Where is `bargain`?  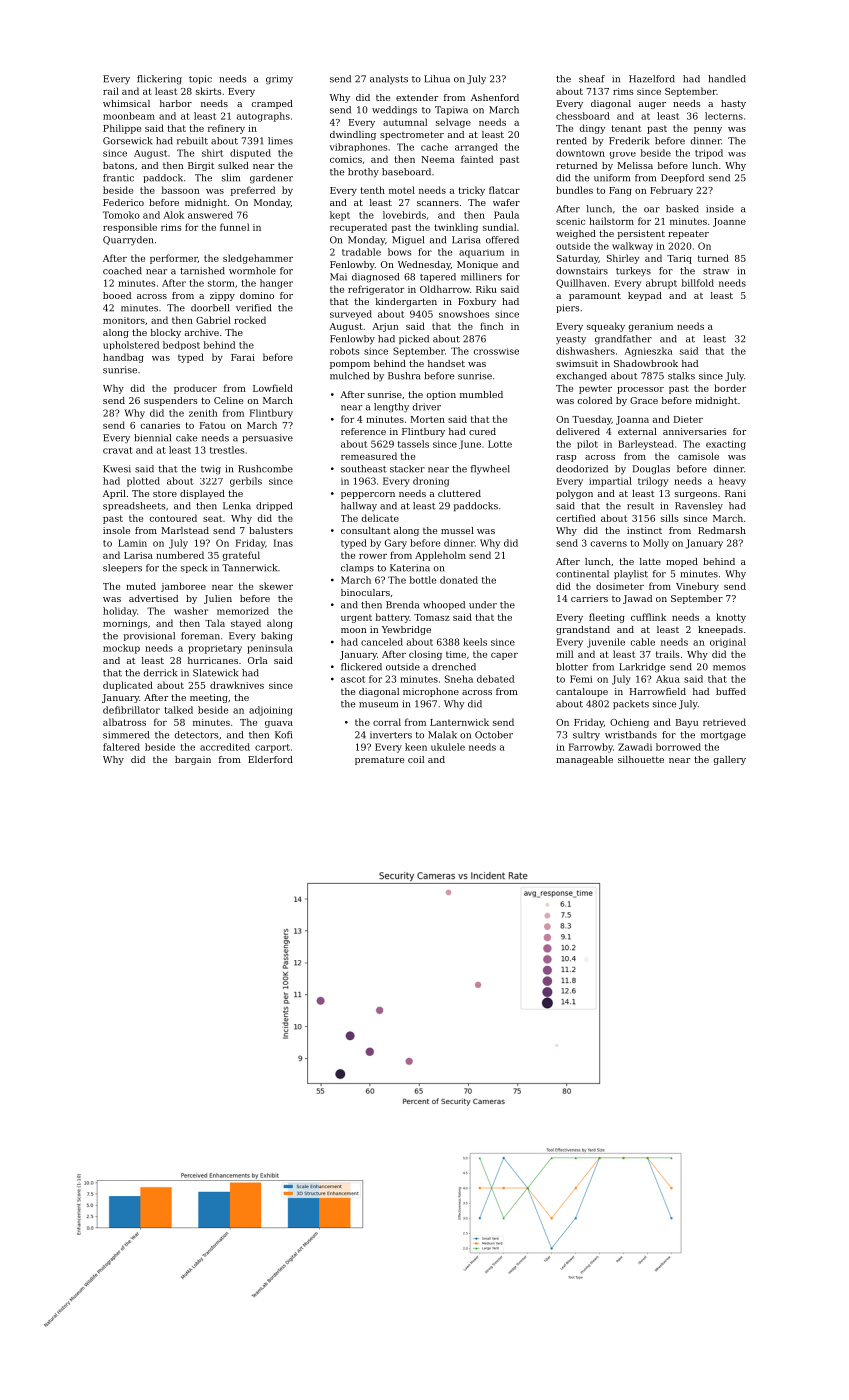 bargain is located at coordinates (193, 760).
